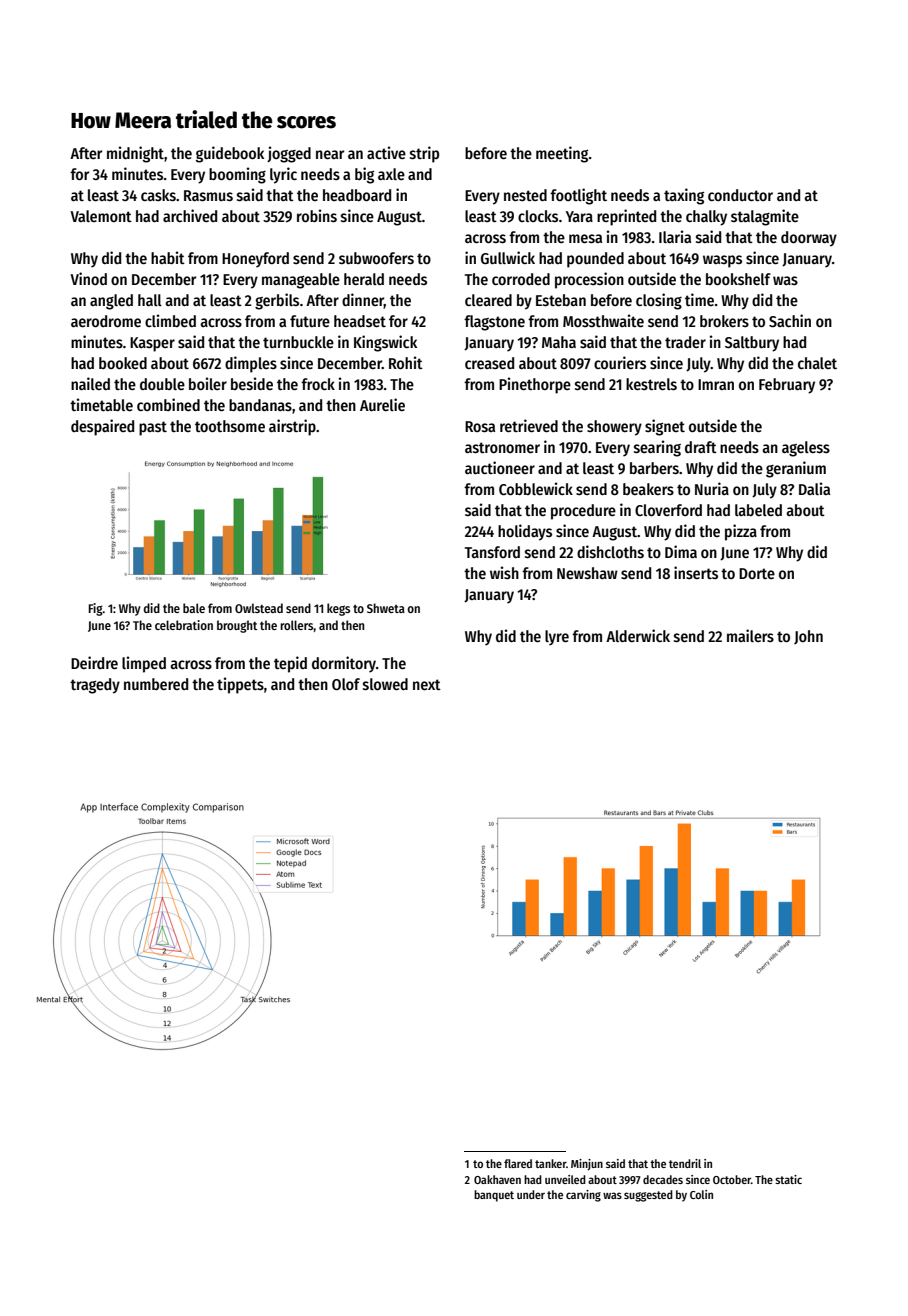  What do you see at coordinates (489, 363) in the screenshot?
I see `creased` at bounding box center [489, 363].
